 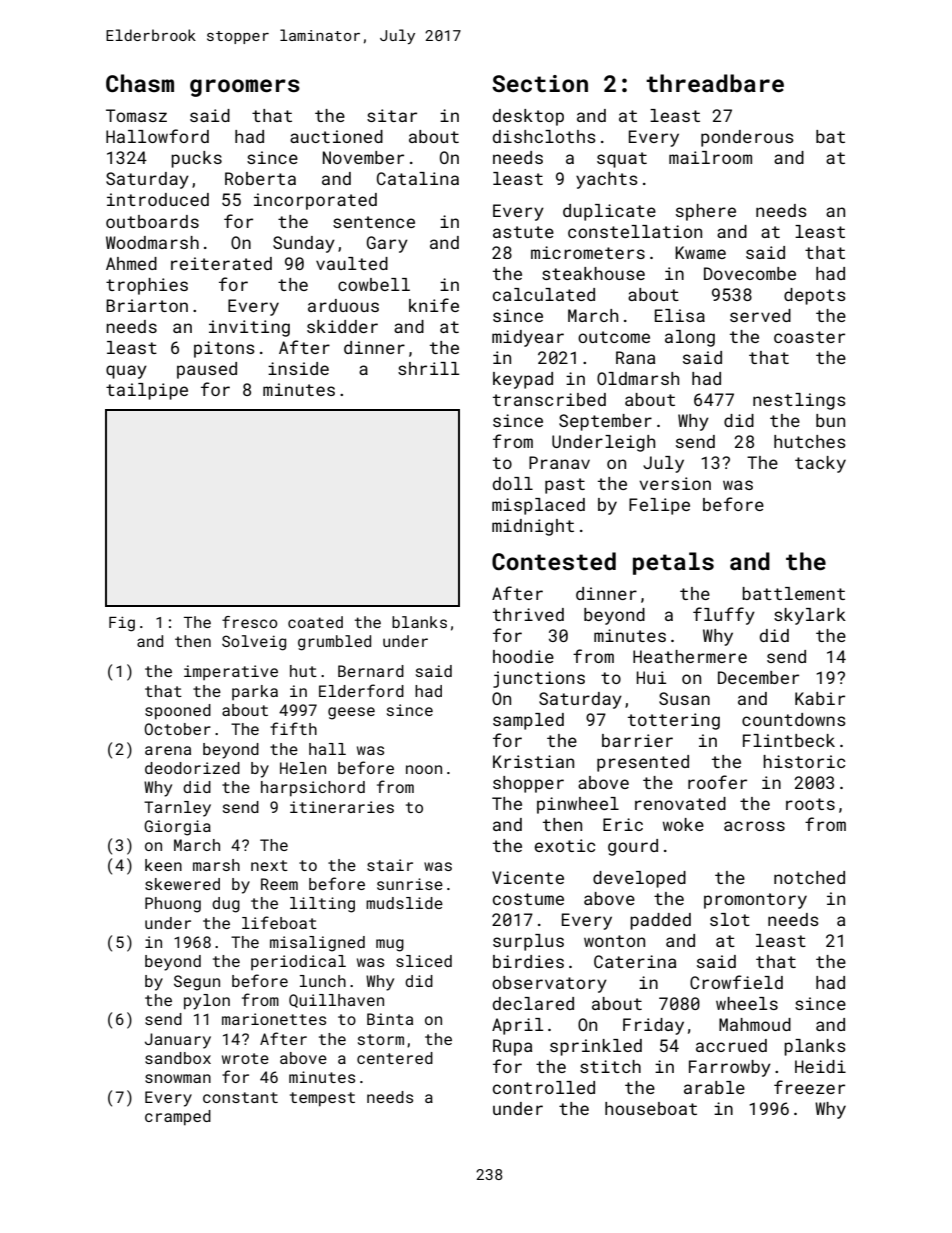 What do you see at coordinates (136, 115) in the document?
I see `Tomasz` at bounding box center [136, 115].
